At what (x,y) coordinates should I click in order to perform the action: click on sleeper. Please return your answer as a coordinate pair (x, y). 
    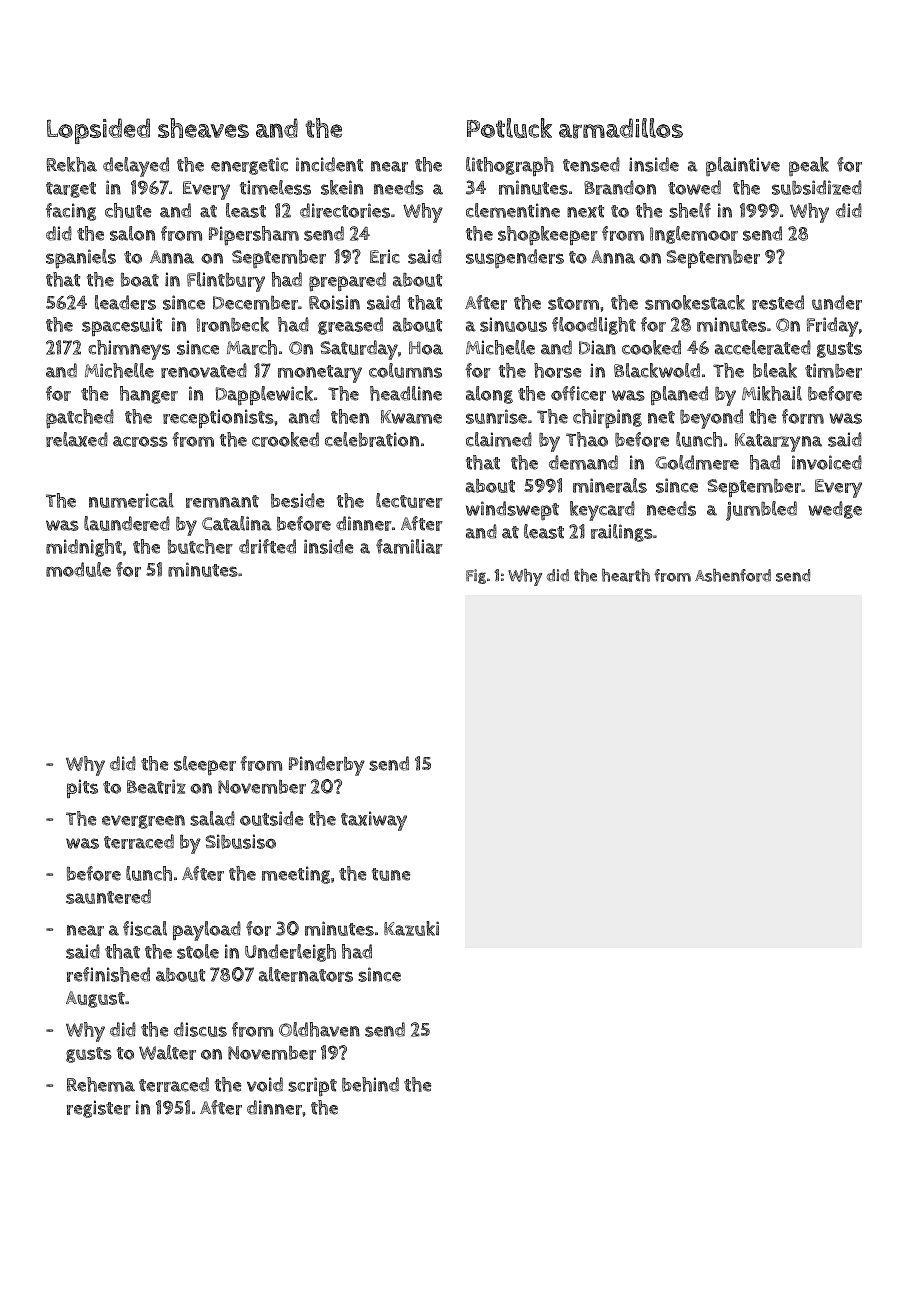
    Looking at the image, I should click on (205, 766).
